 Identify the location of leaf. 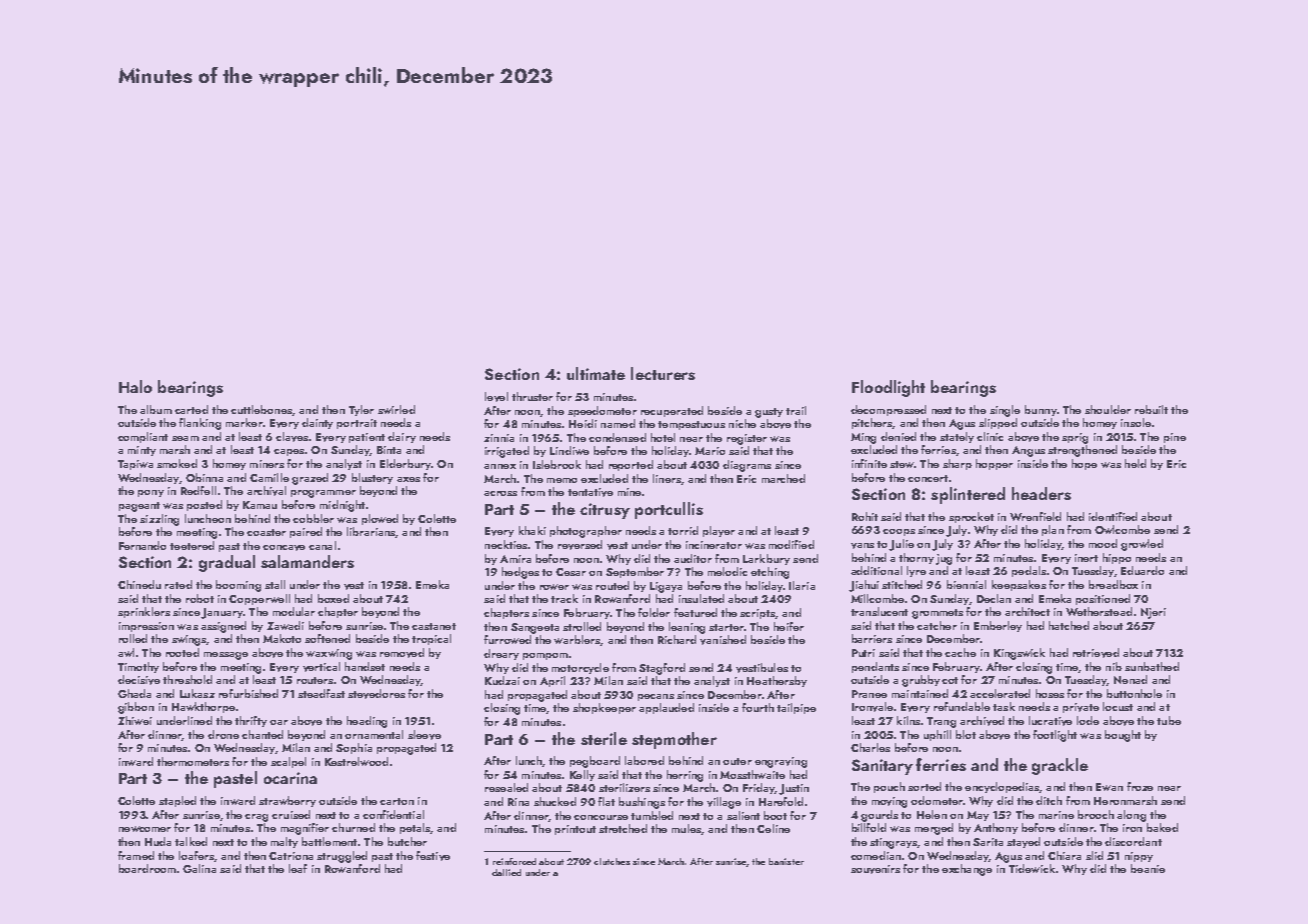
(298, 868).
